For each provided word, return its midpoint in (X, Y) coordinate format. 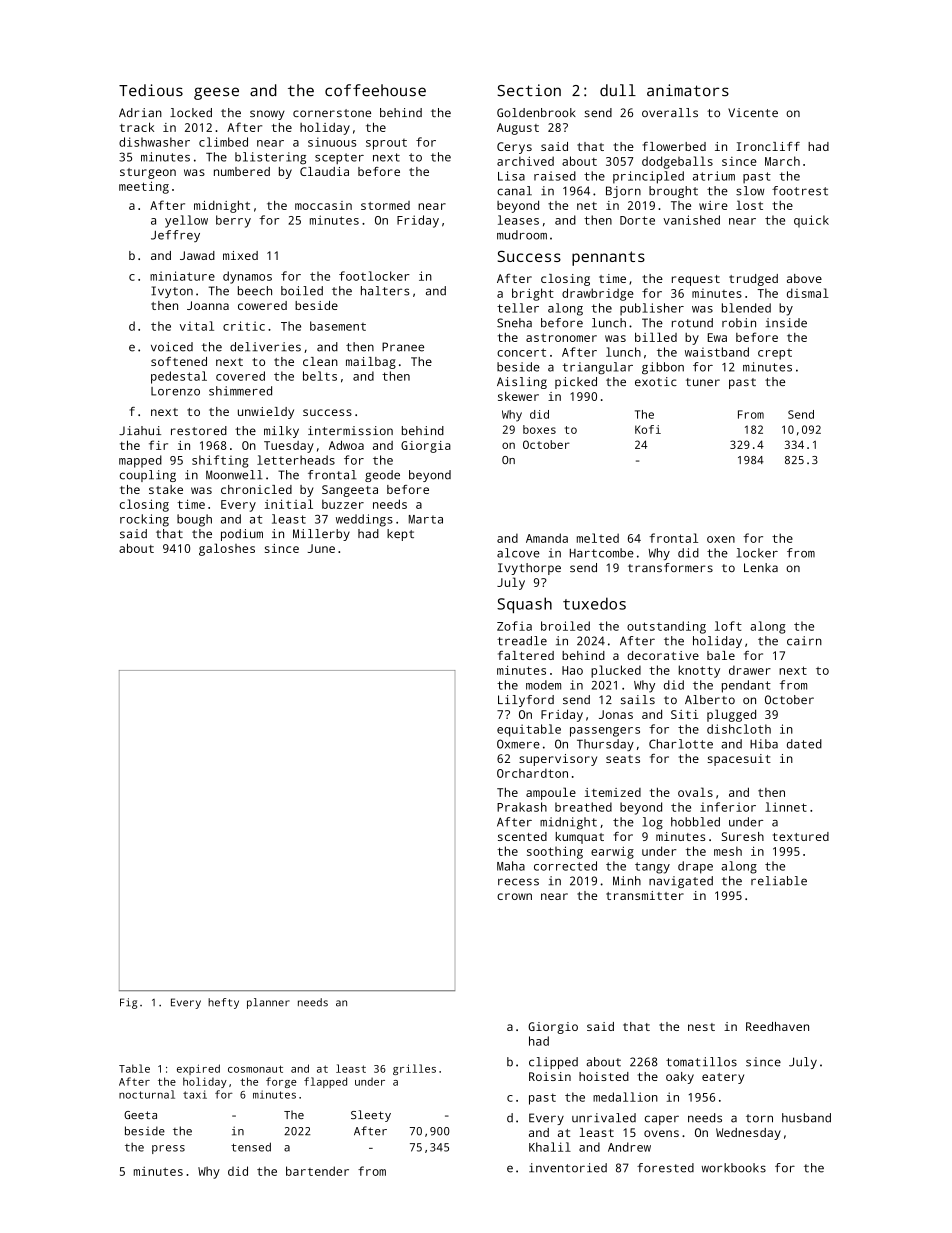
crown (514, 896)
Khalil (550, 1147)
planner (268, 1003)
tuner (703, 382)
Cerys (514, 148)
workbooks (733, 1168)
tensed (251, 1147)
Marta (426, 519)
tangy (652, 868)
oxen (721, 539)
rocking (144, 520)
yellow (186, 221)
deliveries (265, 347)
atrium (714, 176)
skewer (518, 396)
